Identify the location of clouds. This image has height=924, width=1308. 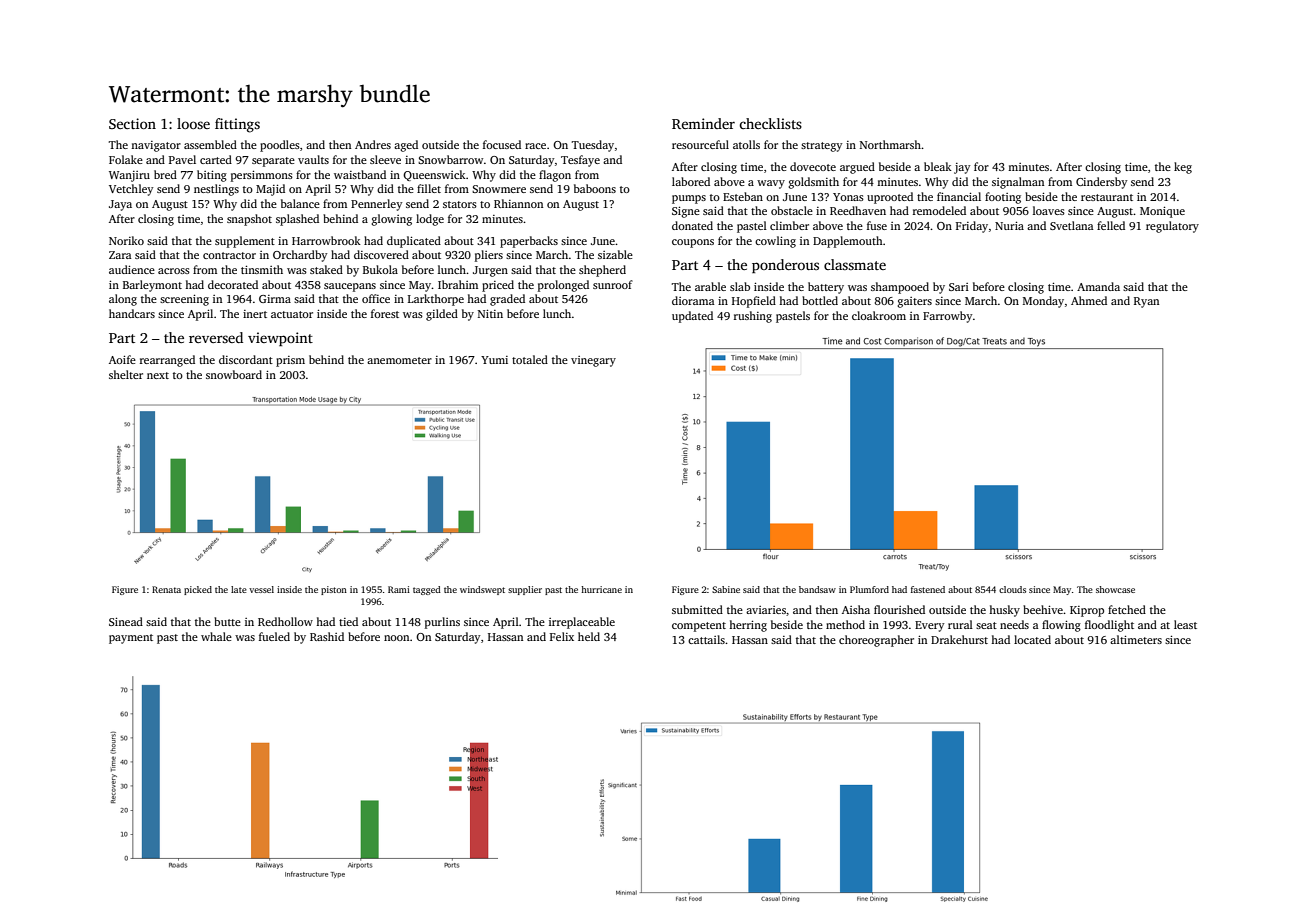
(1012, 589).
